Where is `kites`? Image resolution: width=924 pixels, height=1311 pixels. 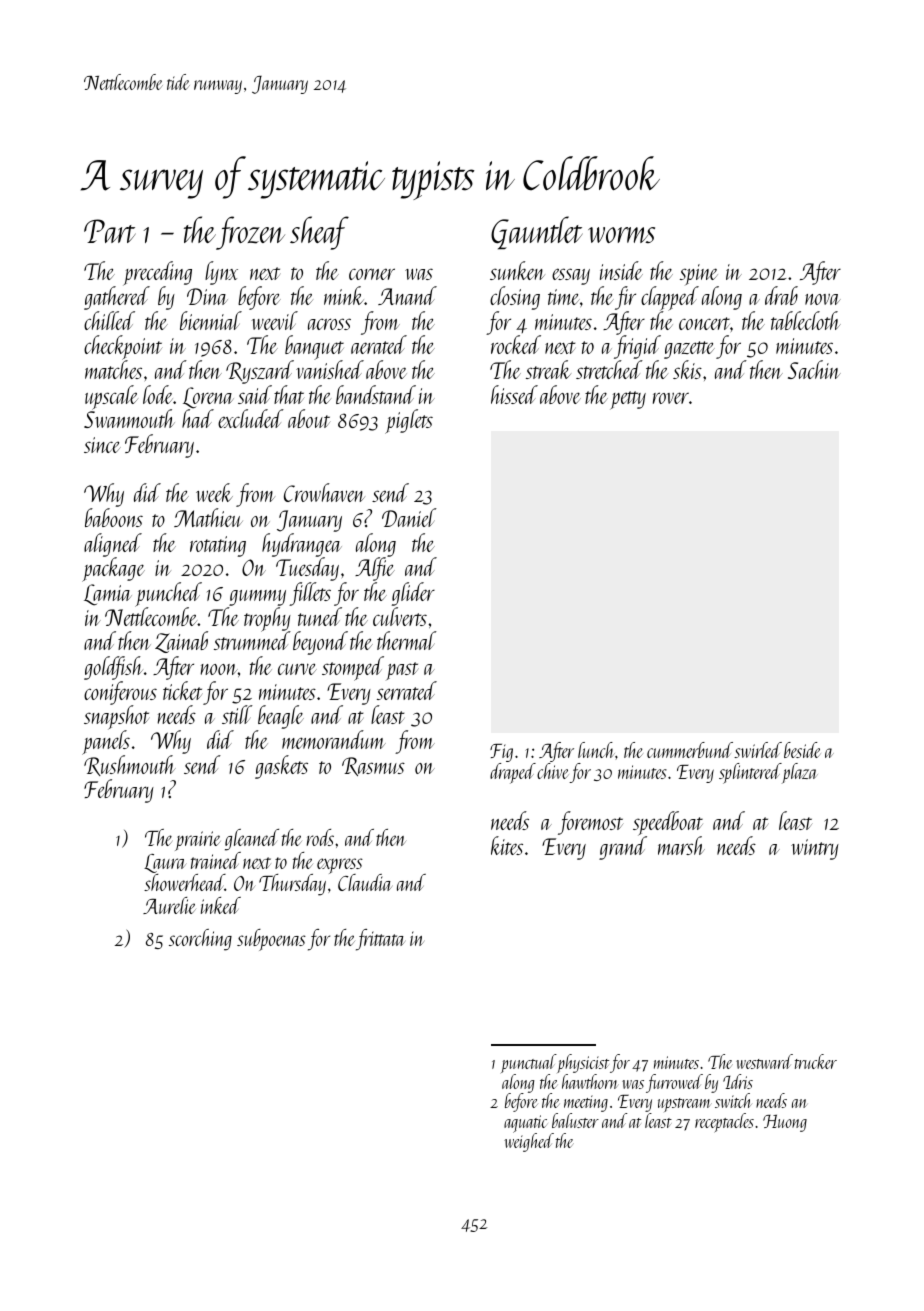 kites is located at coordinates (507, 845).
